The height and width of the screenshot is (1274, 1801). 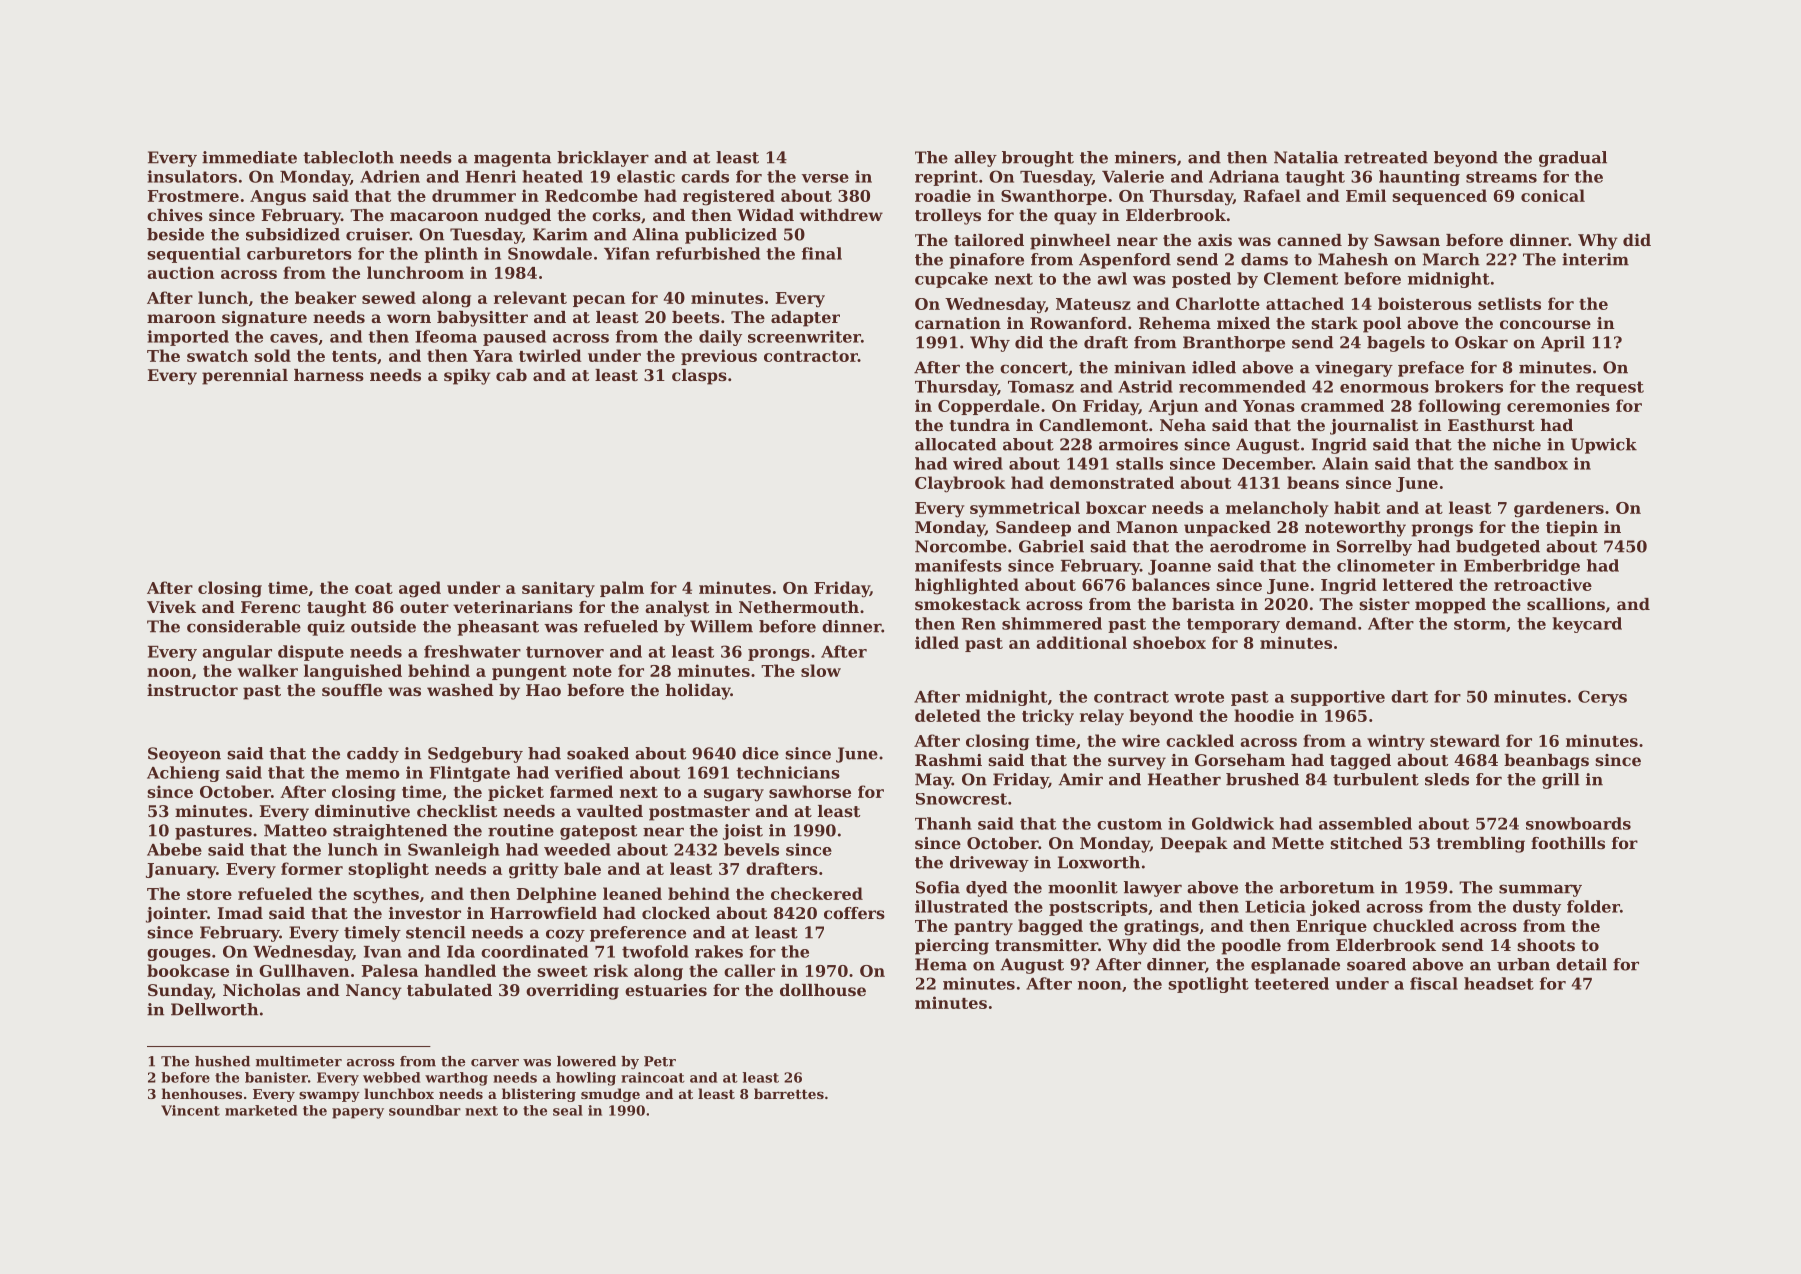 I want to click on postmaster, so click(x=699, y=813).
